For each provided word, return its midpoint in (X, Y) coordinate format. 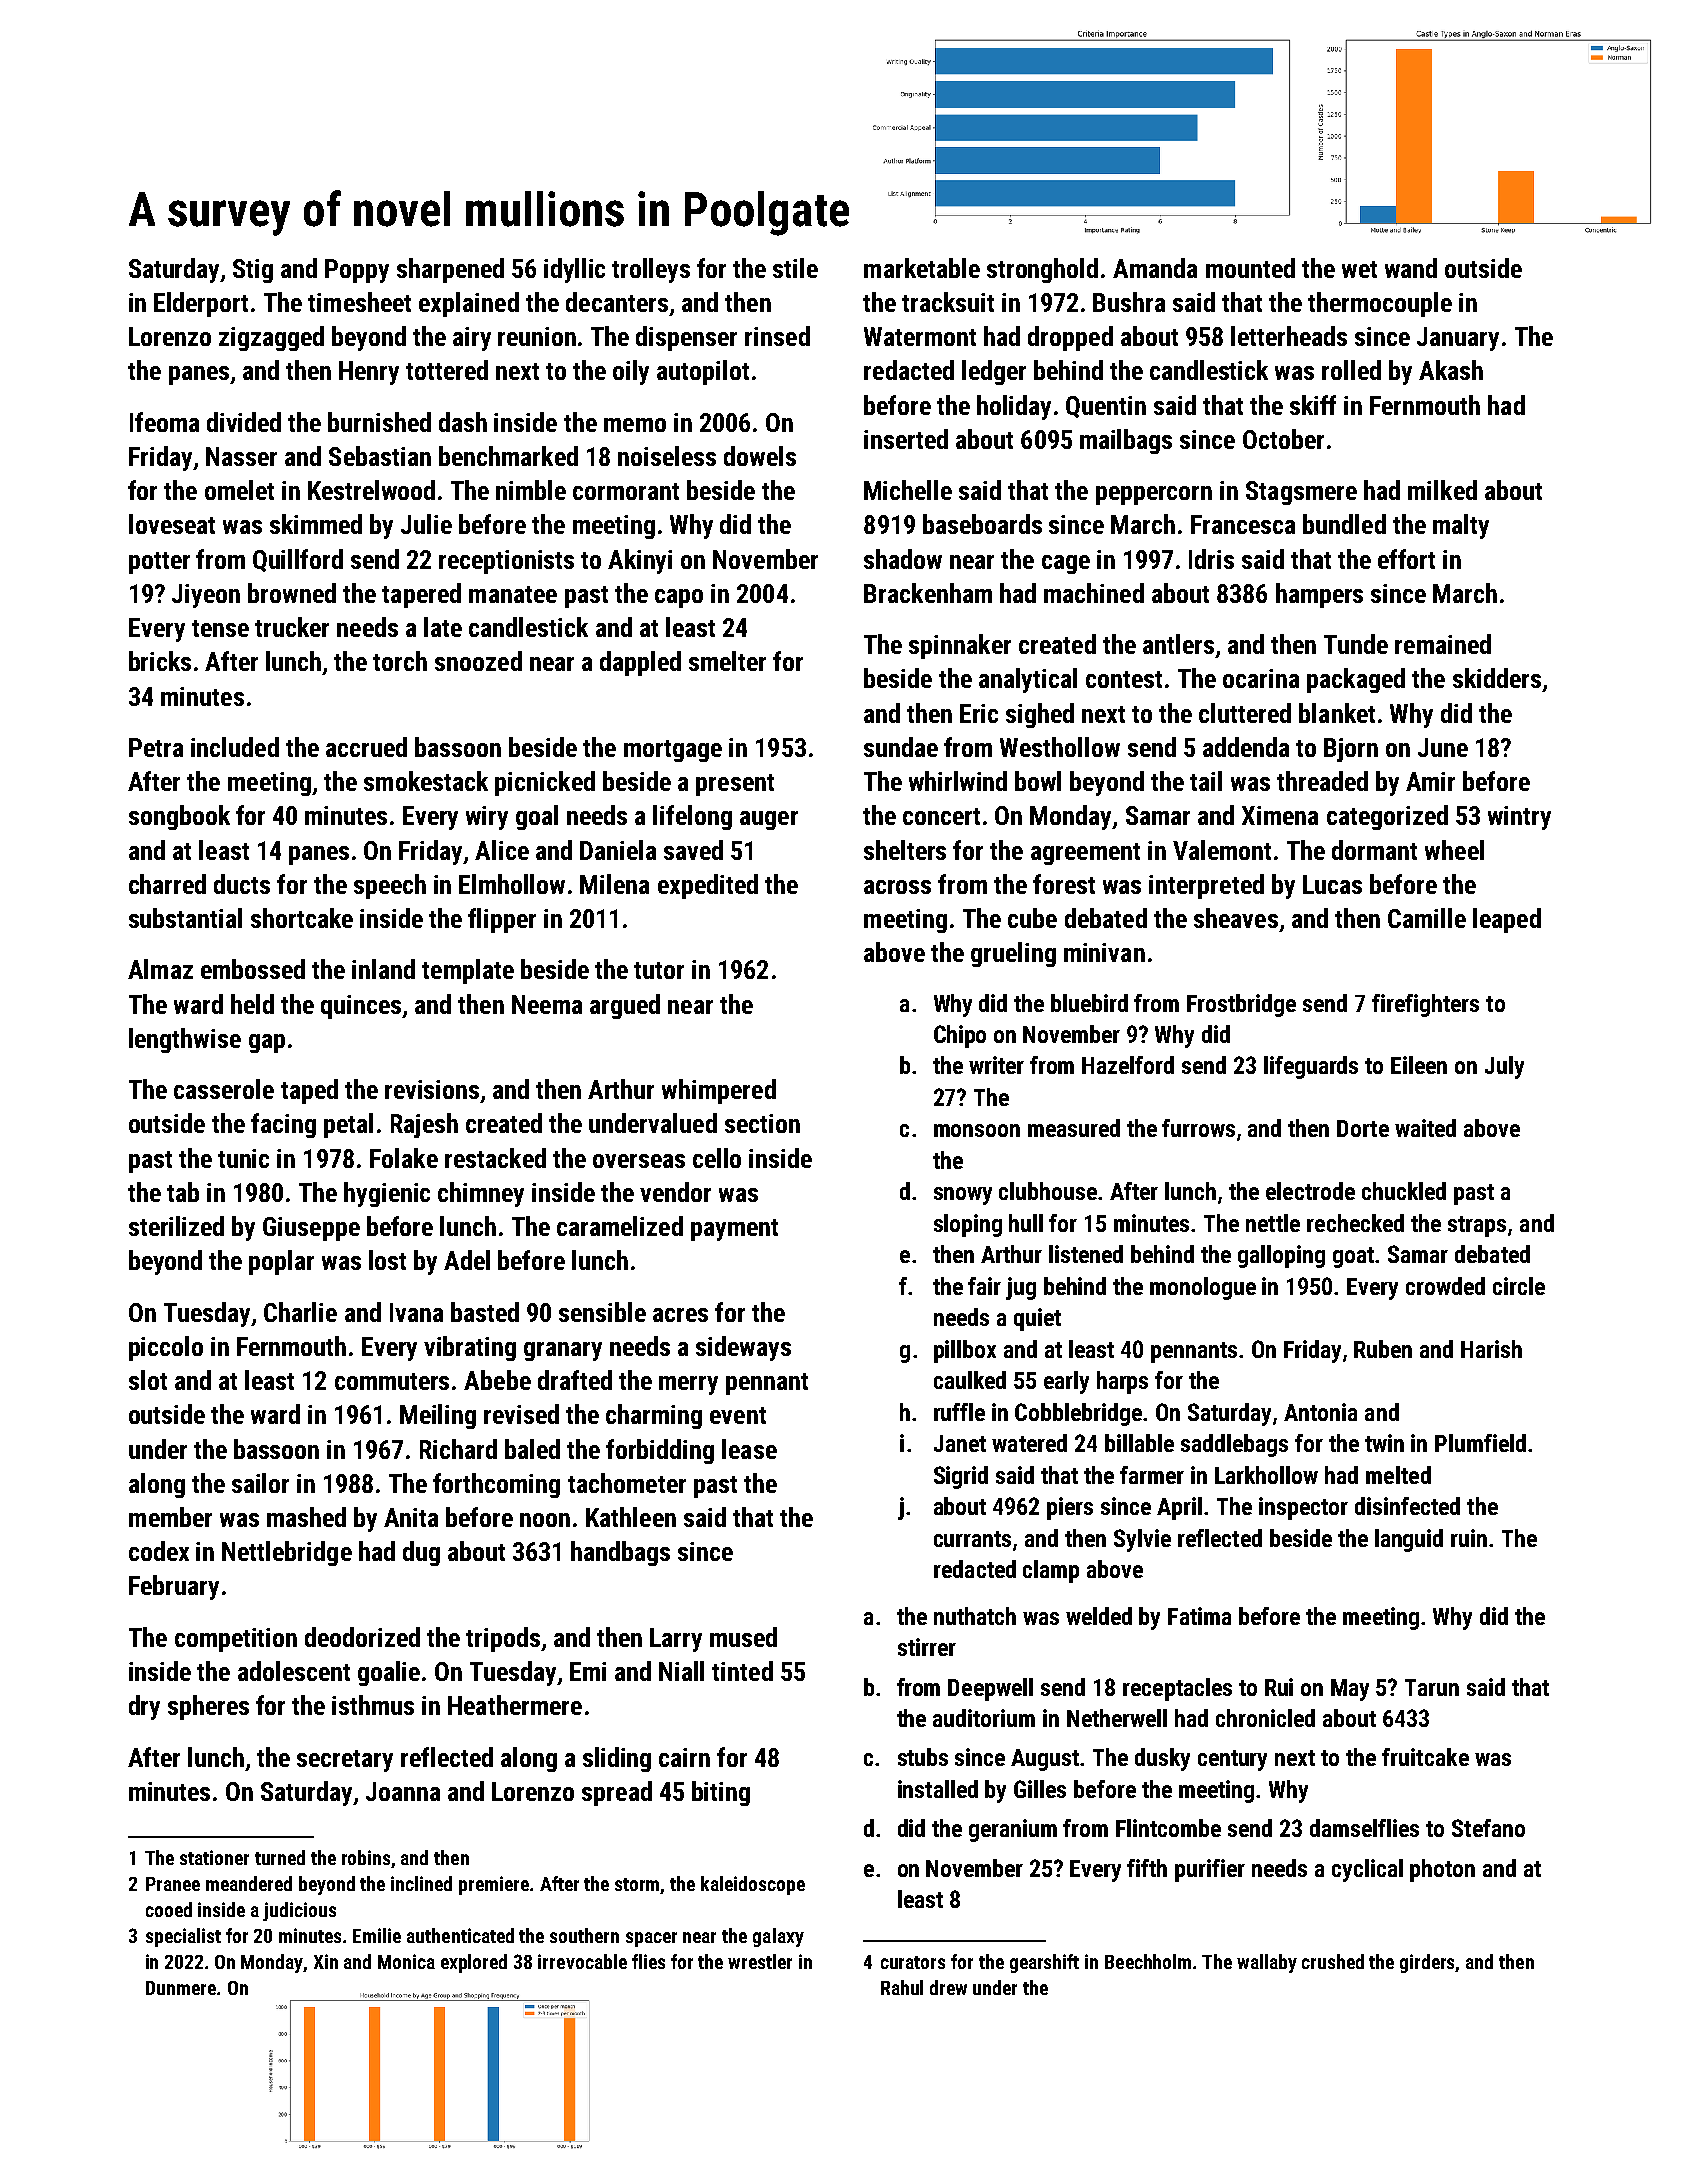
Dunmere (181, 1988)
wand (1411, 268)
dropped (1070, 338)
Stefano (1488, 1828)
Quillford (298, 560)
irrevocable (582, 1961)
